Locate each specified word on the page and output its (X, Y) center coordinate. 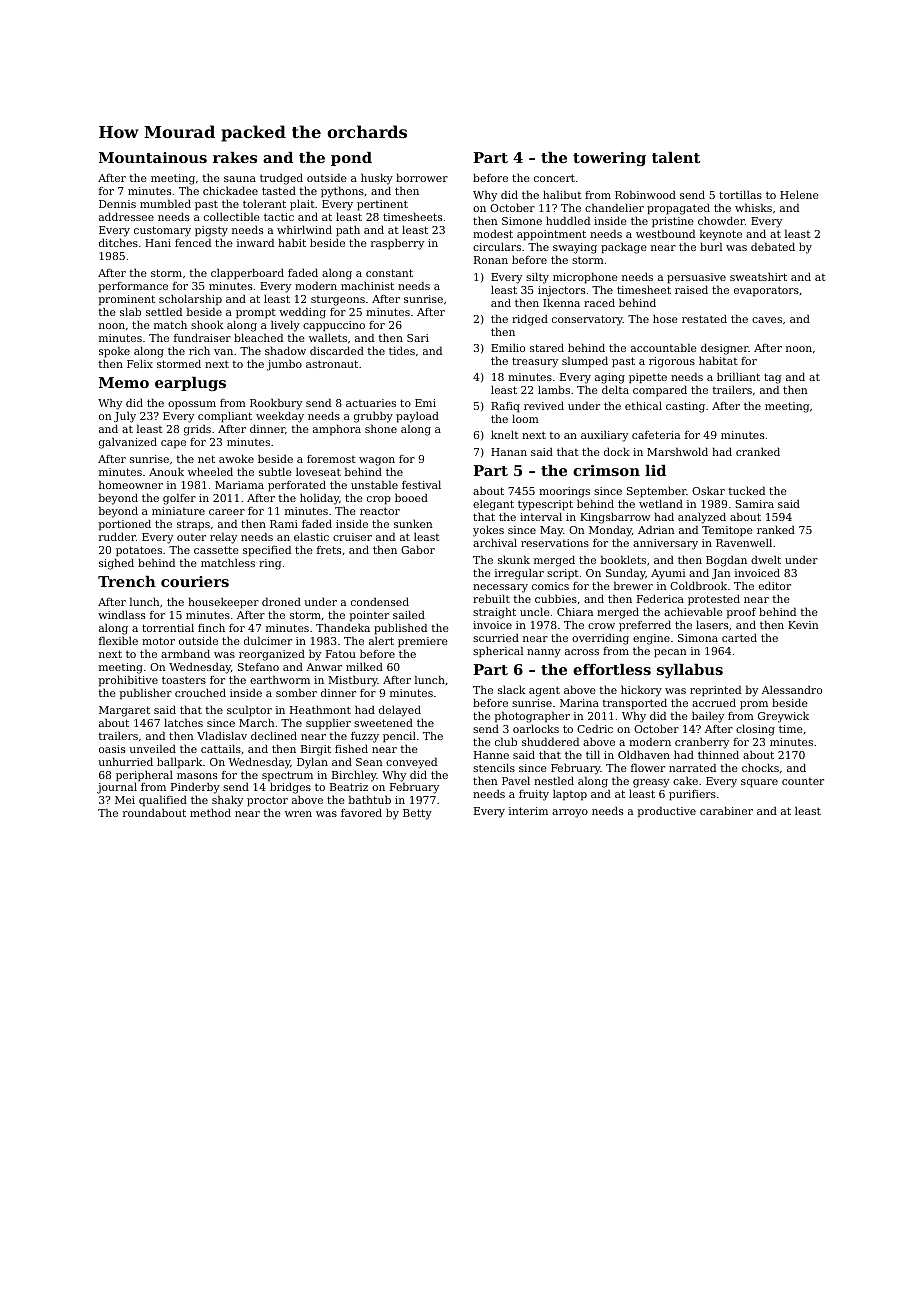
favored (361, 812)
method (210, 812)
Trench (127, 581)
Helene (799, 194)
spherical (498, 652)
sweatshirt (758, 276)
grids (197, 430)
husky (377, 180)
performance (133, 287)
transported (635, 704)
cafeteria (656, 435)
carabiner (726, 810)
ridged (530, 320)
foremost (331, 459)
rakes (235, 157)
